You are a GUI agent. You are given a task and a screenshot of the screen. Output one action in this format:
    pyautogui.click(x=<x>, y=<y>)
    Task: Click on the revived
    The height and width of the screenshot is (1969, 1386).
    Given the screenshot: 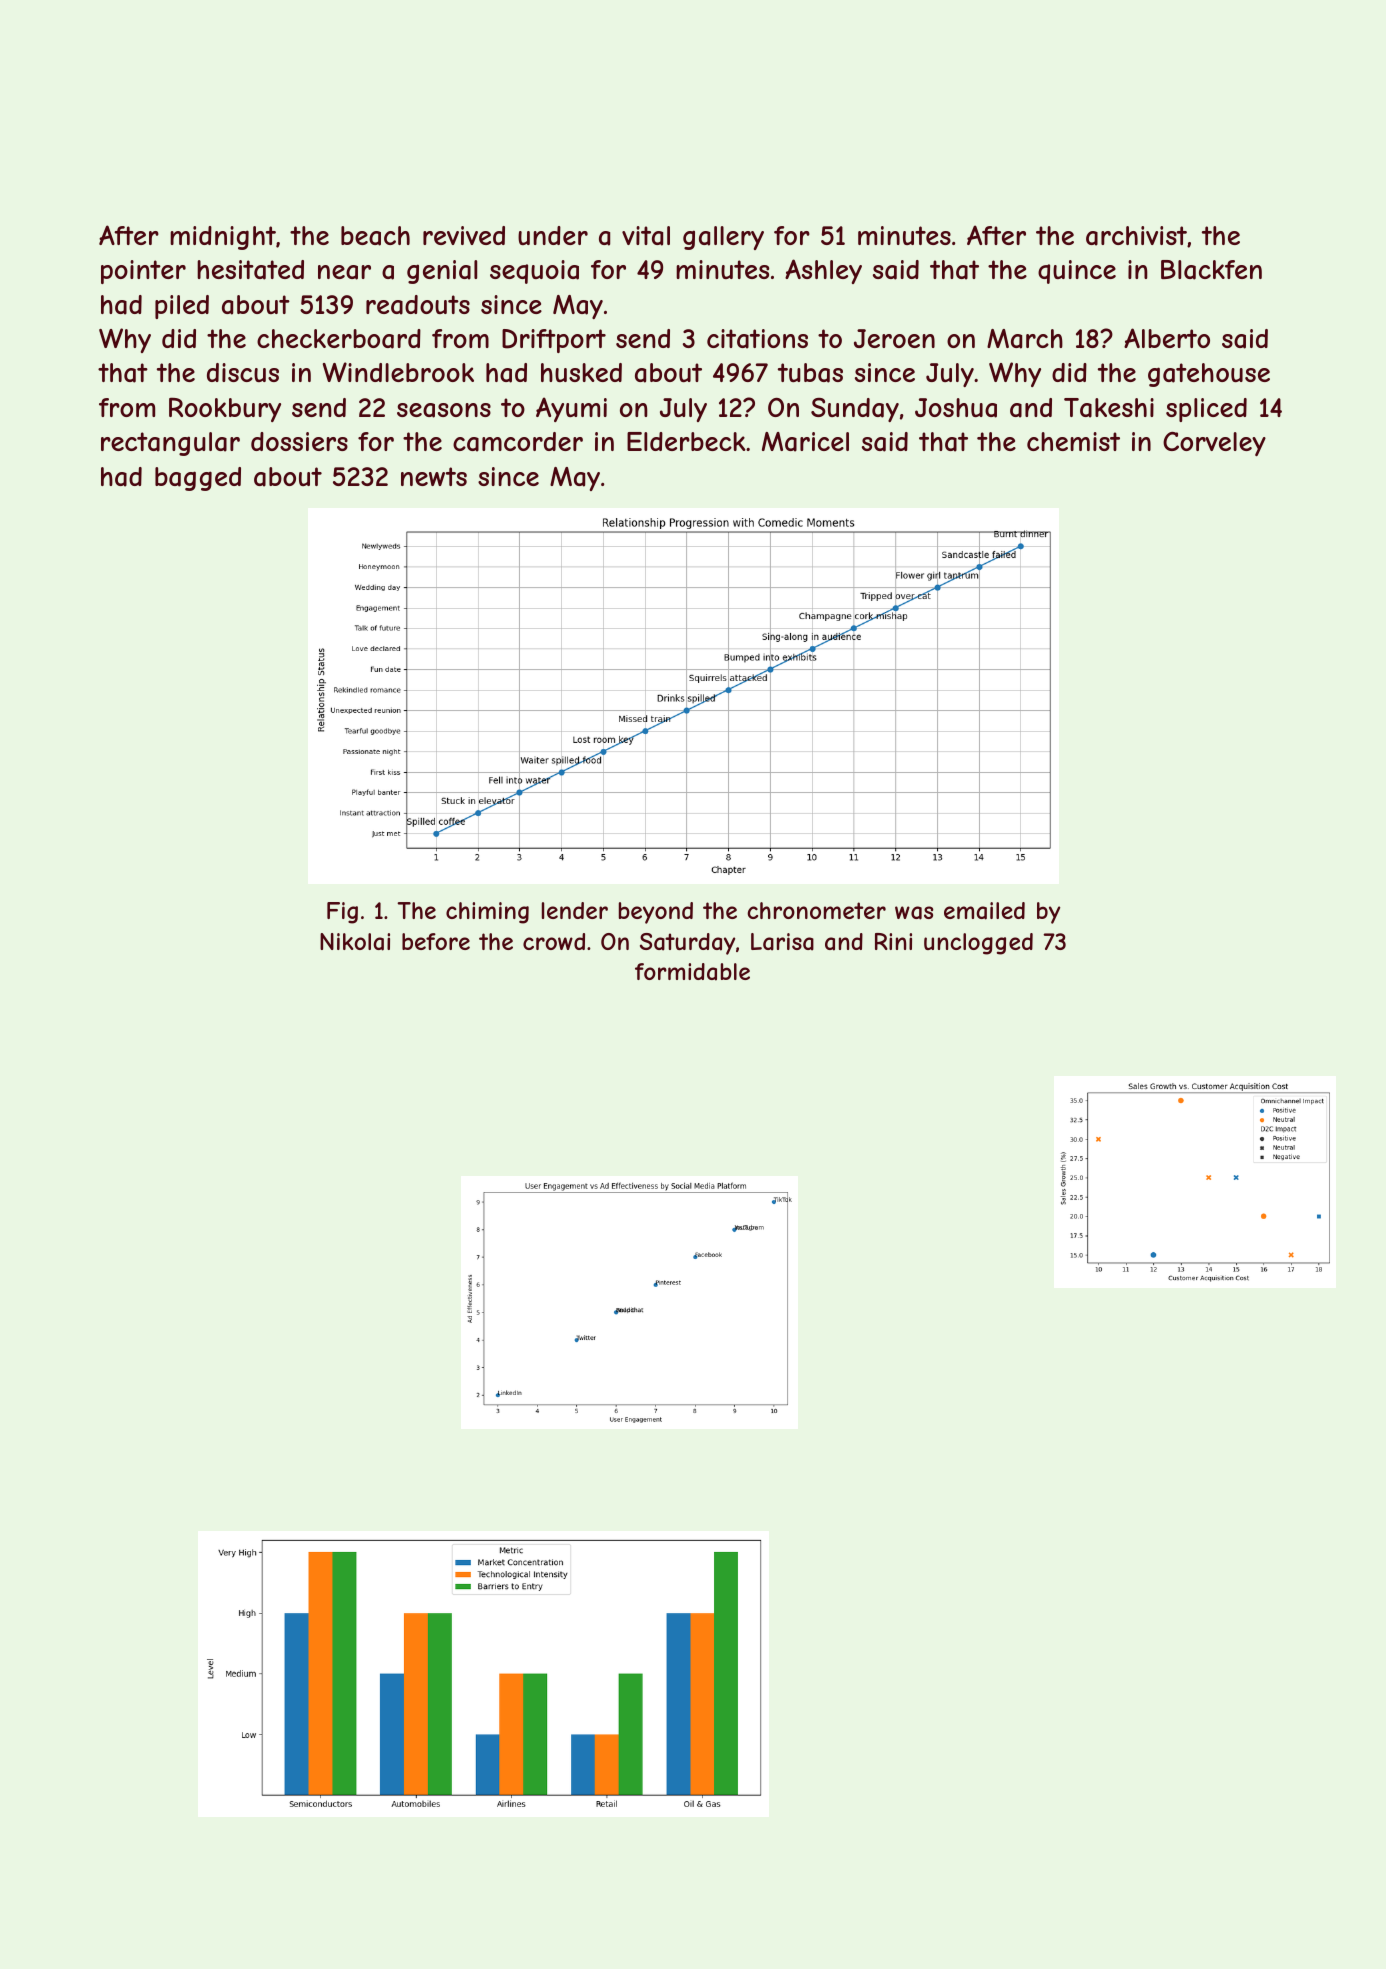 What is the action you would take?
    pyautogui.click(x=464, y=235)
